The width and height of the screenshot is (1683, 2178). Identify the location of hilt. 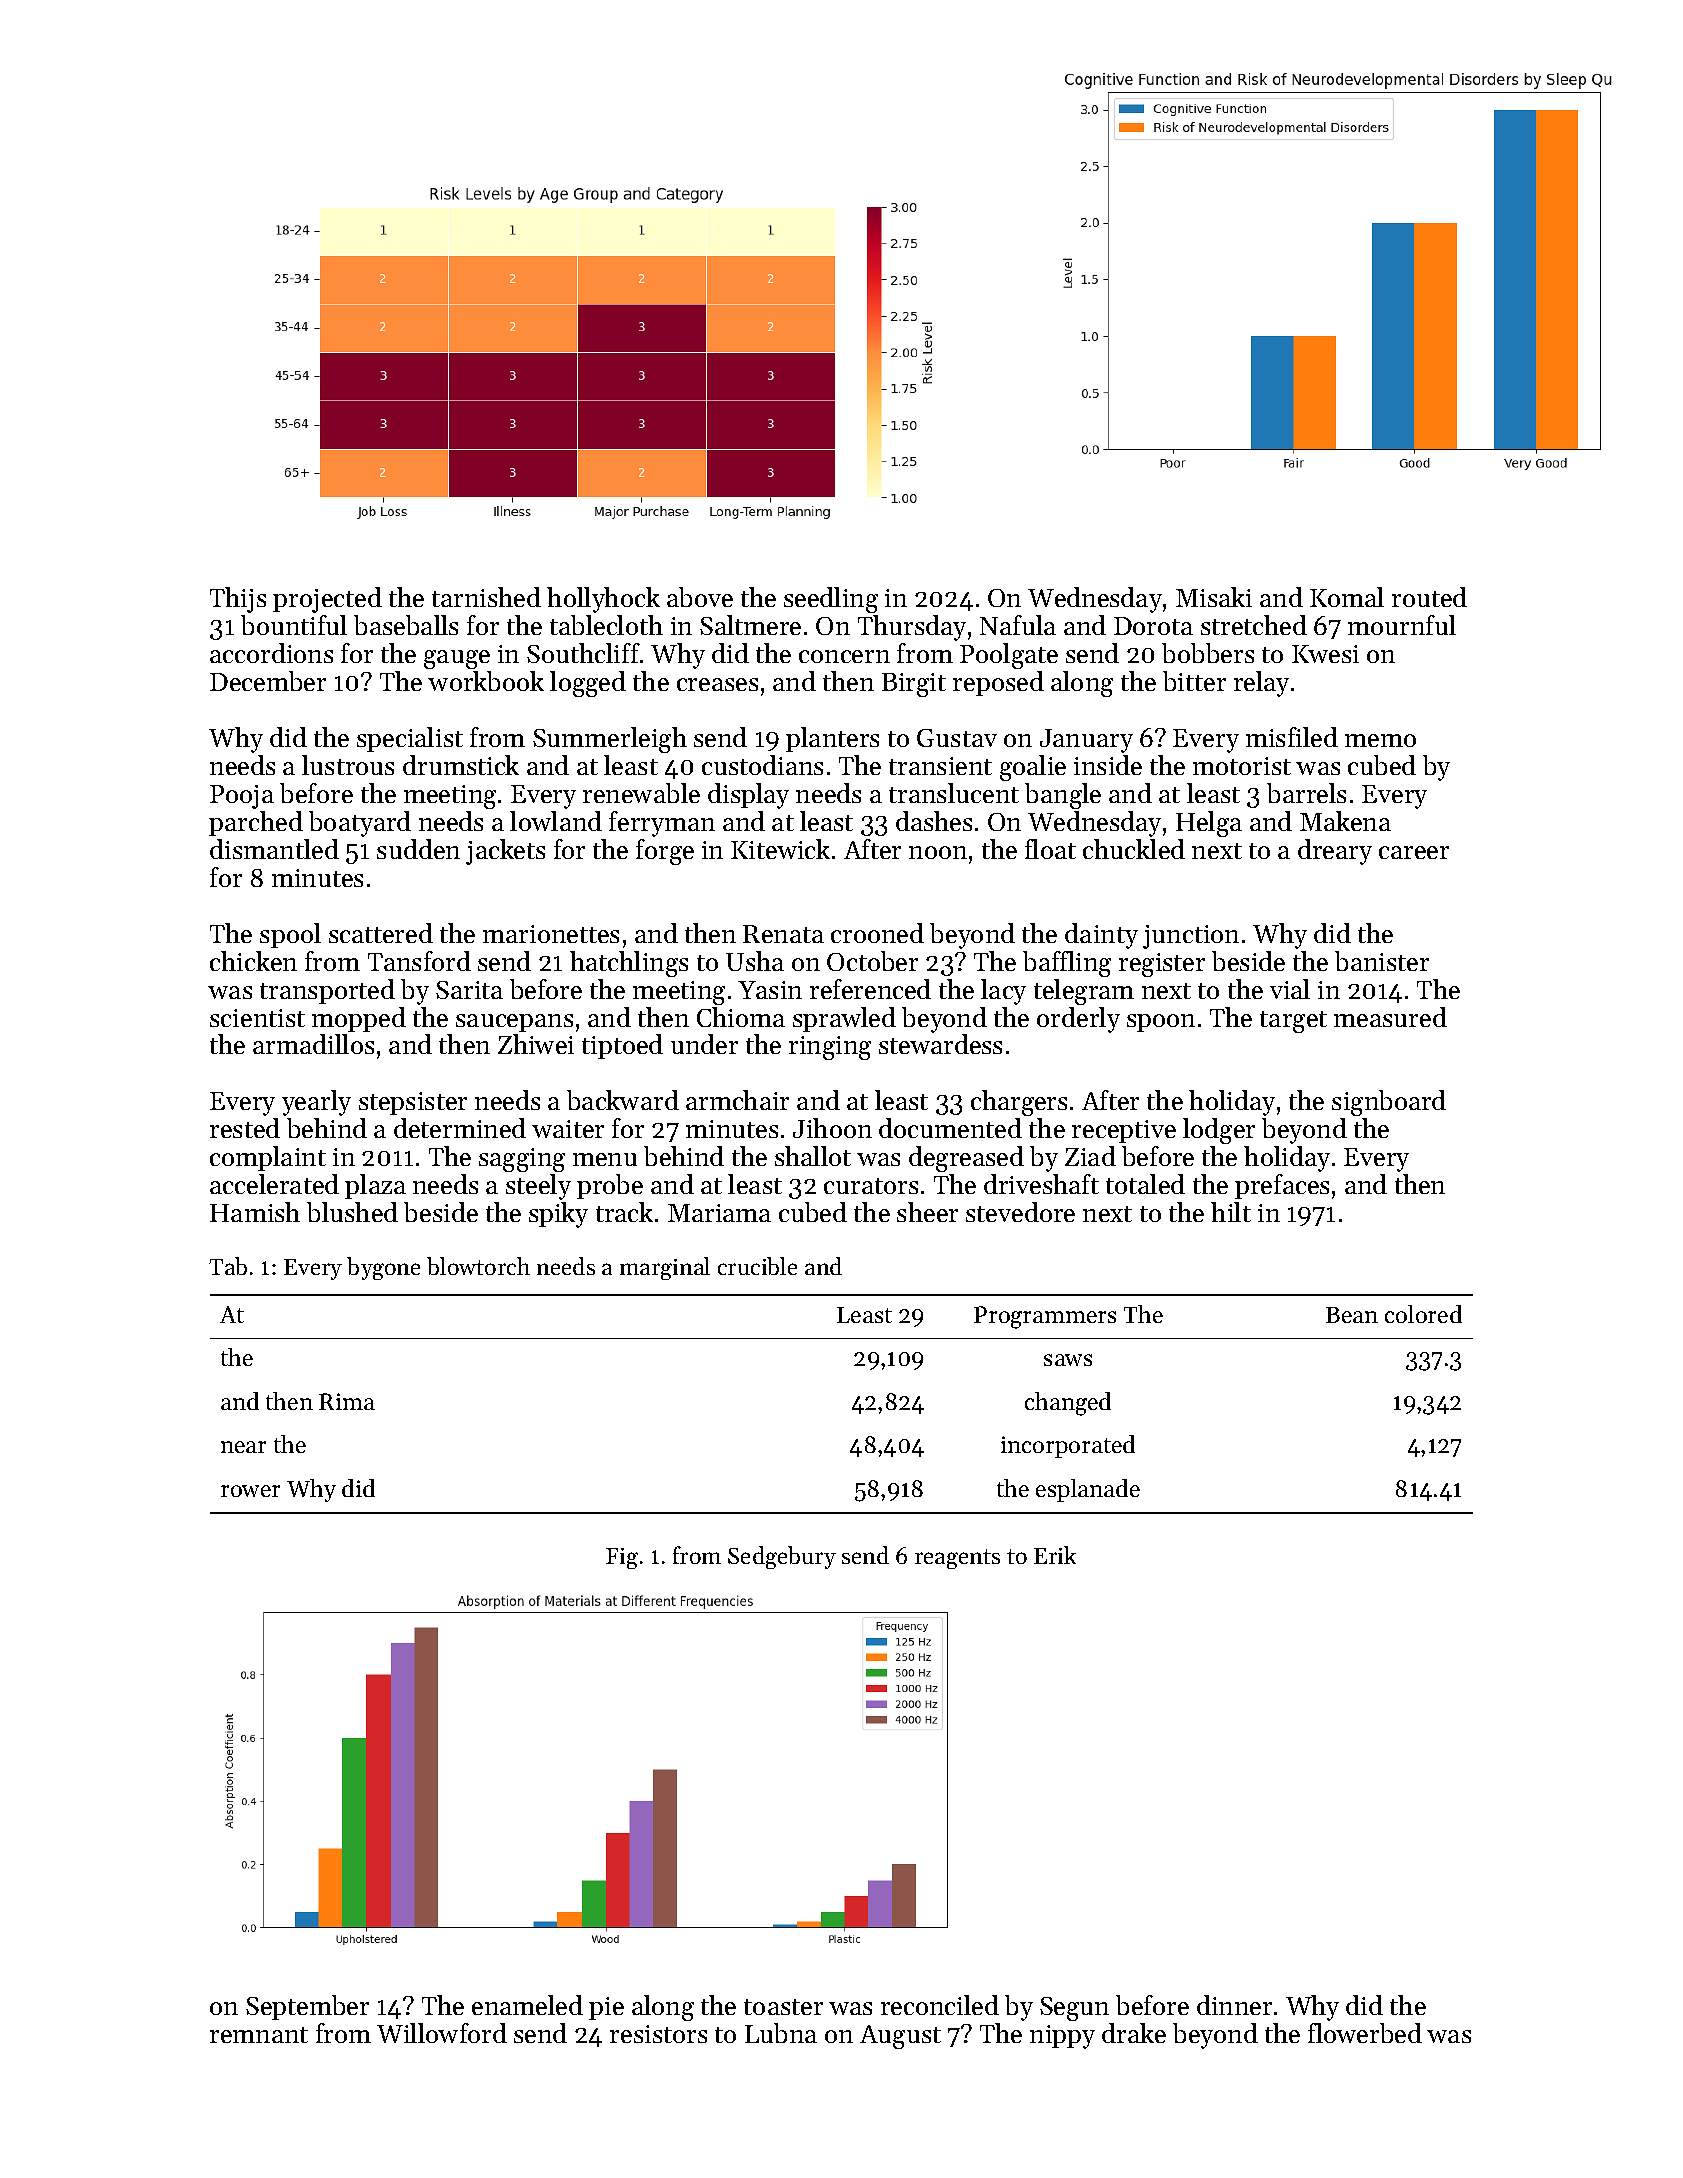
(1231, 1212).
